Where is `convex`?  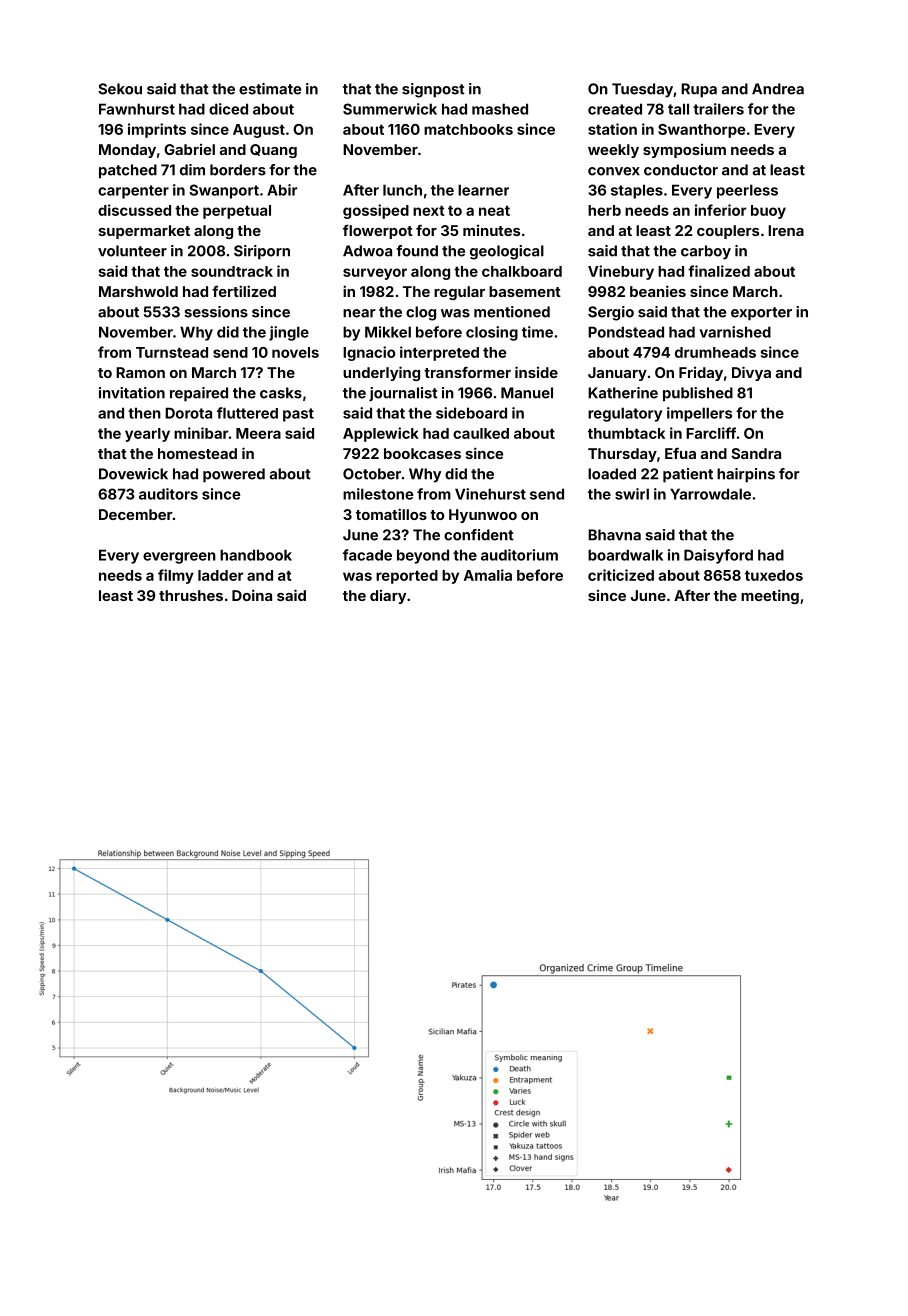
convex is located at coordinates (614, 171).
